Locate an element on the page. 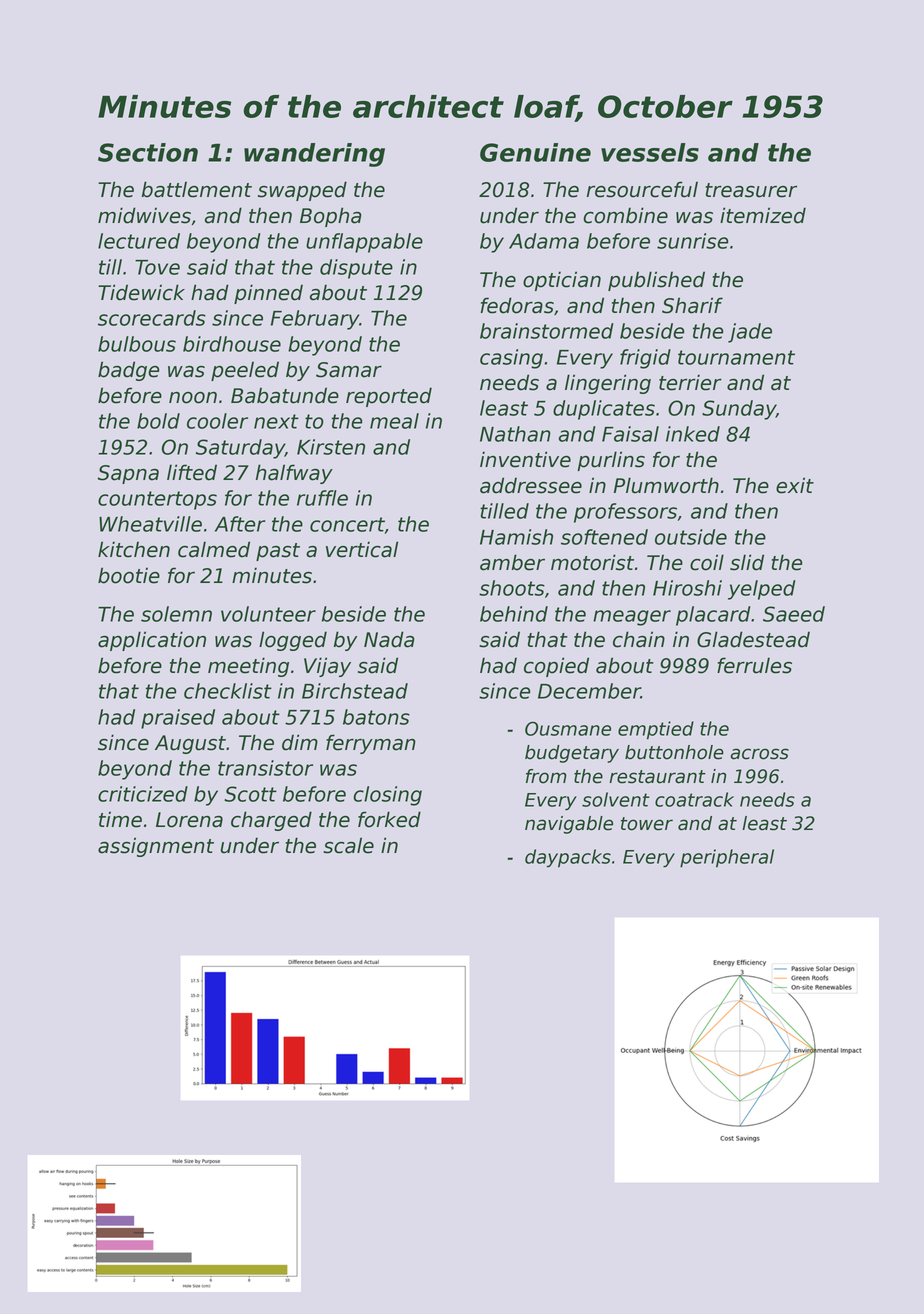 This document has width=924, height=1314. budgetary is located at coordinates (572, 754).
